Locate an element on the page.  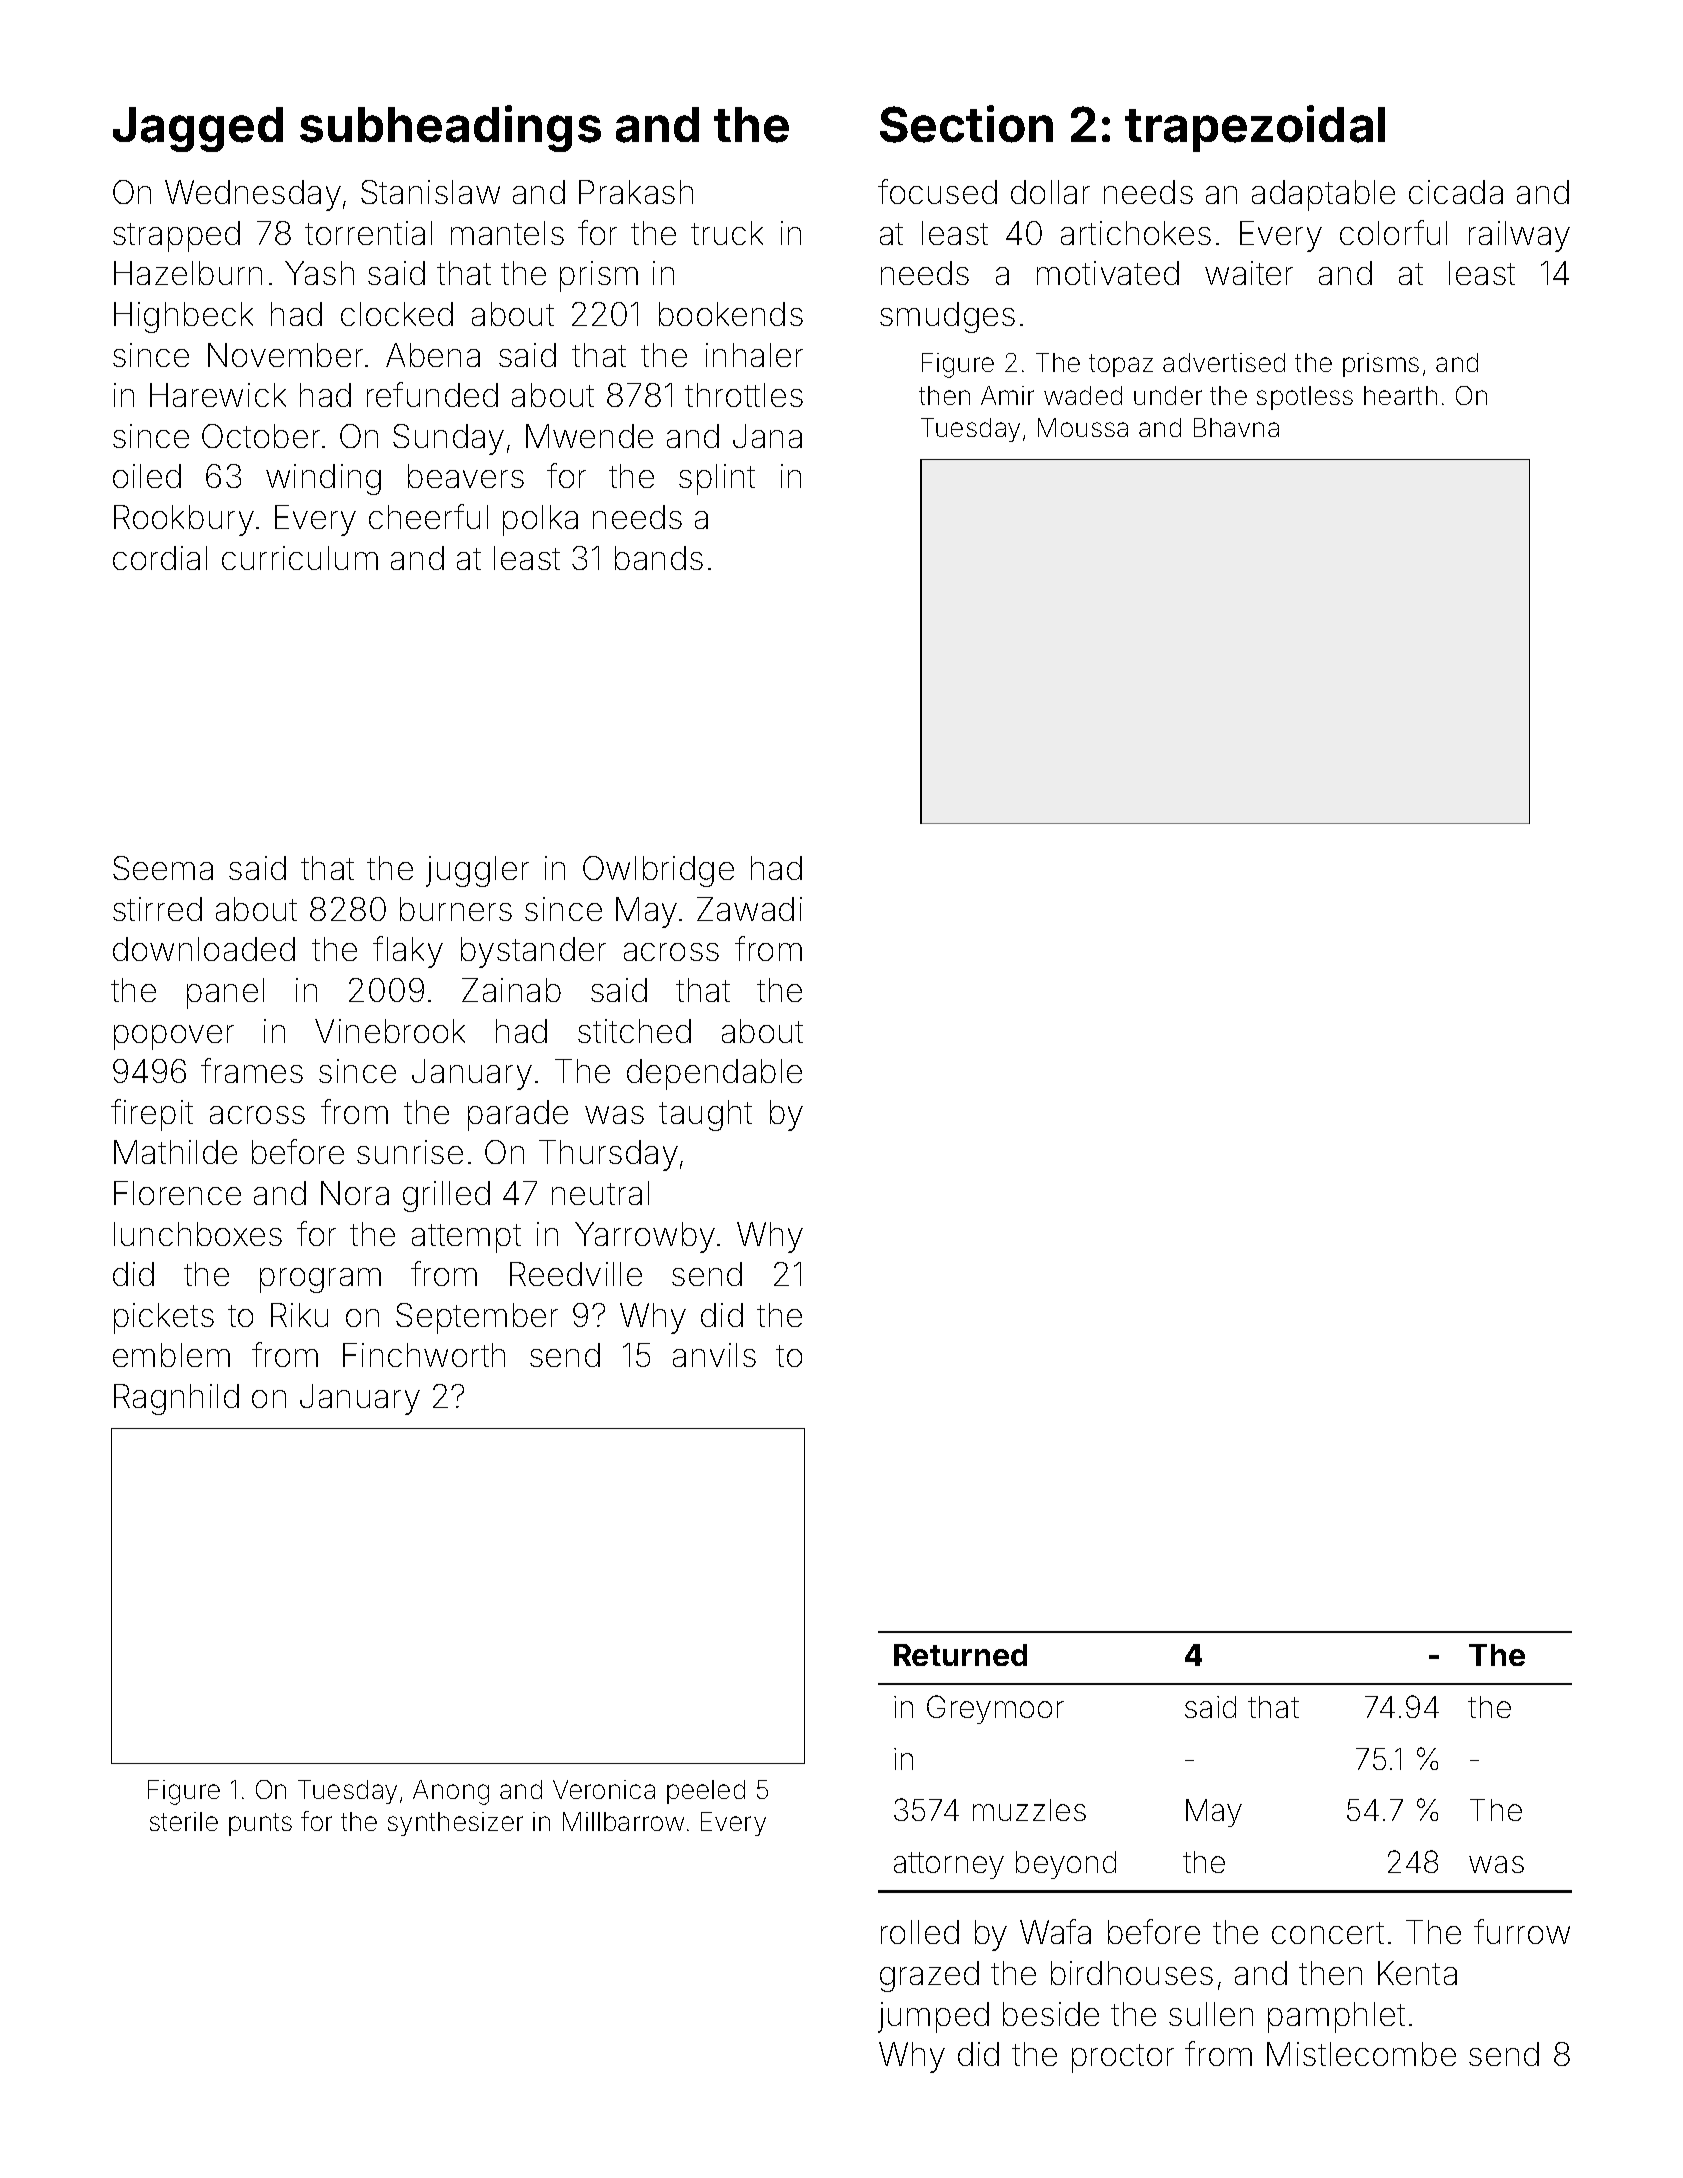
Greymoor is located at coordinates (995, 1709).
